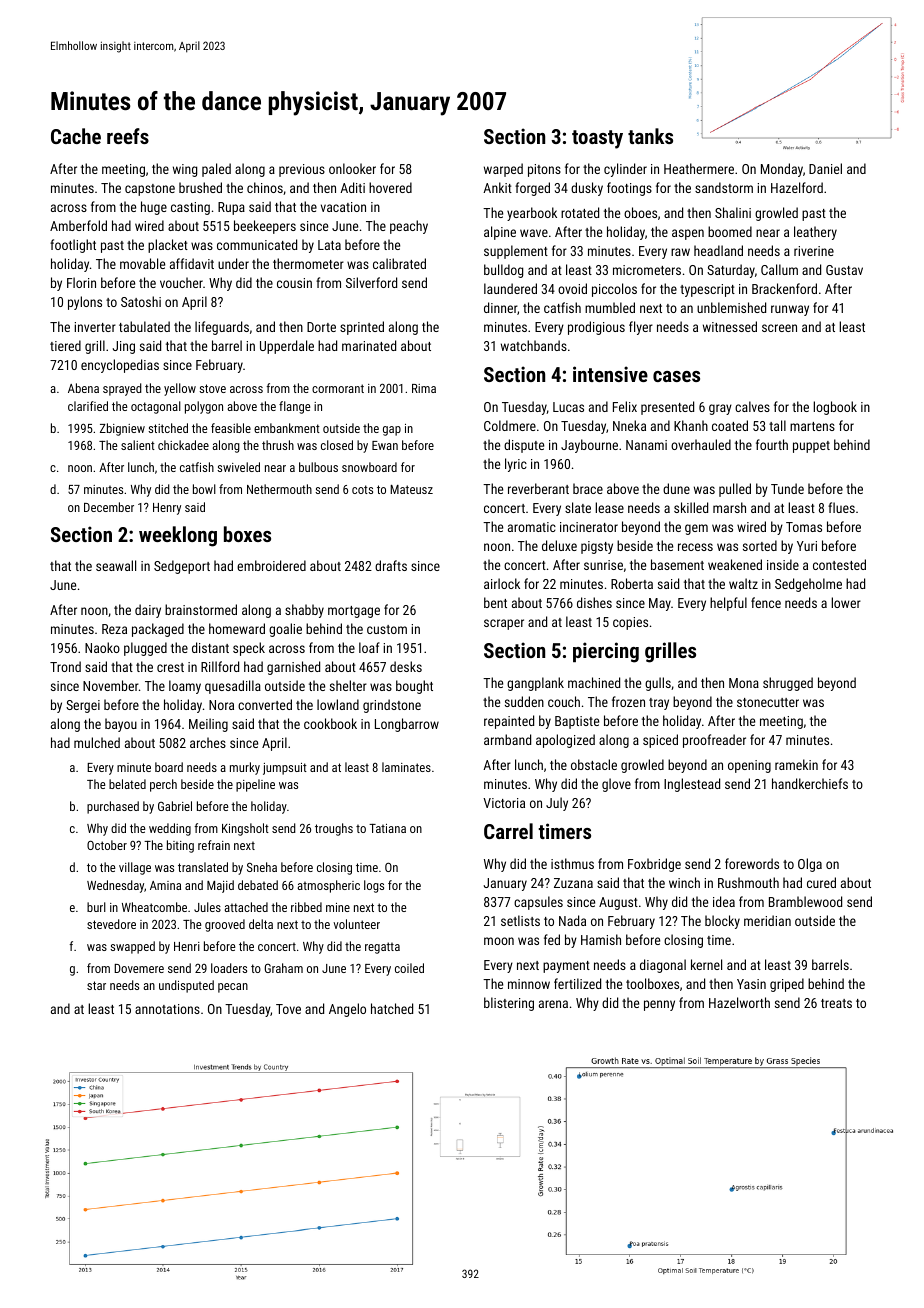  Describe the element at coordinates (597, 139) in the screenshot. I see `toasty` at that location.
